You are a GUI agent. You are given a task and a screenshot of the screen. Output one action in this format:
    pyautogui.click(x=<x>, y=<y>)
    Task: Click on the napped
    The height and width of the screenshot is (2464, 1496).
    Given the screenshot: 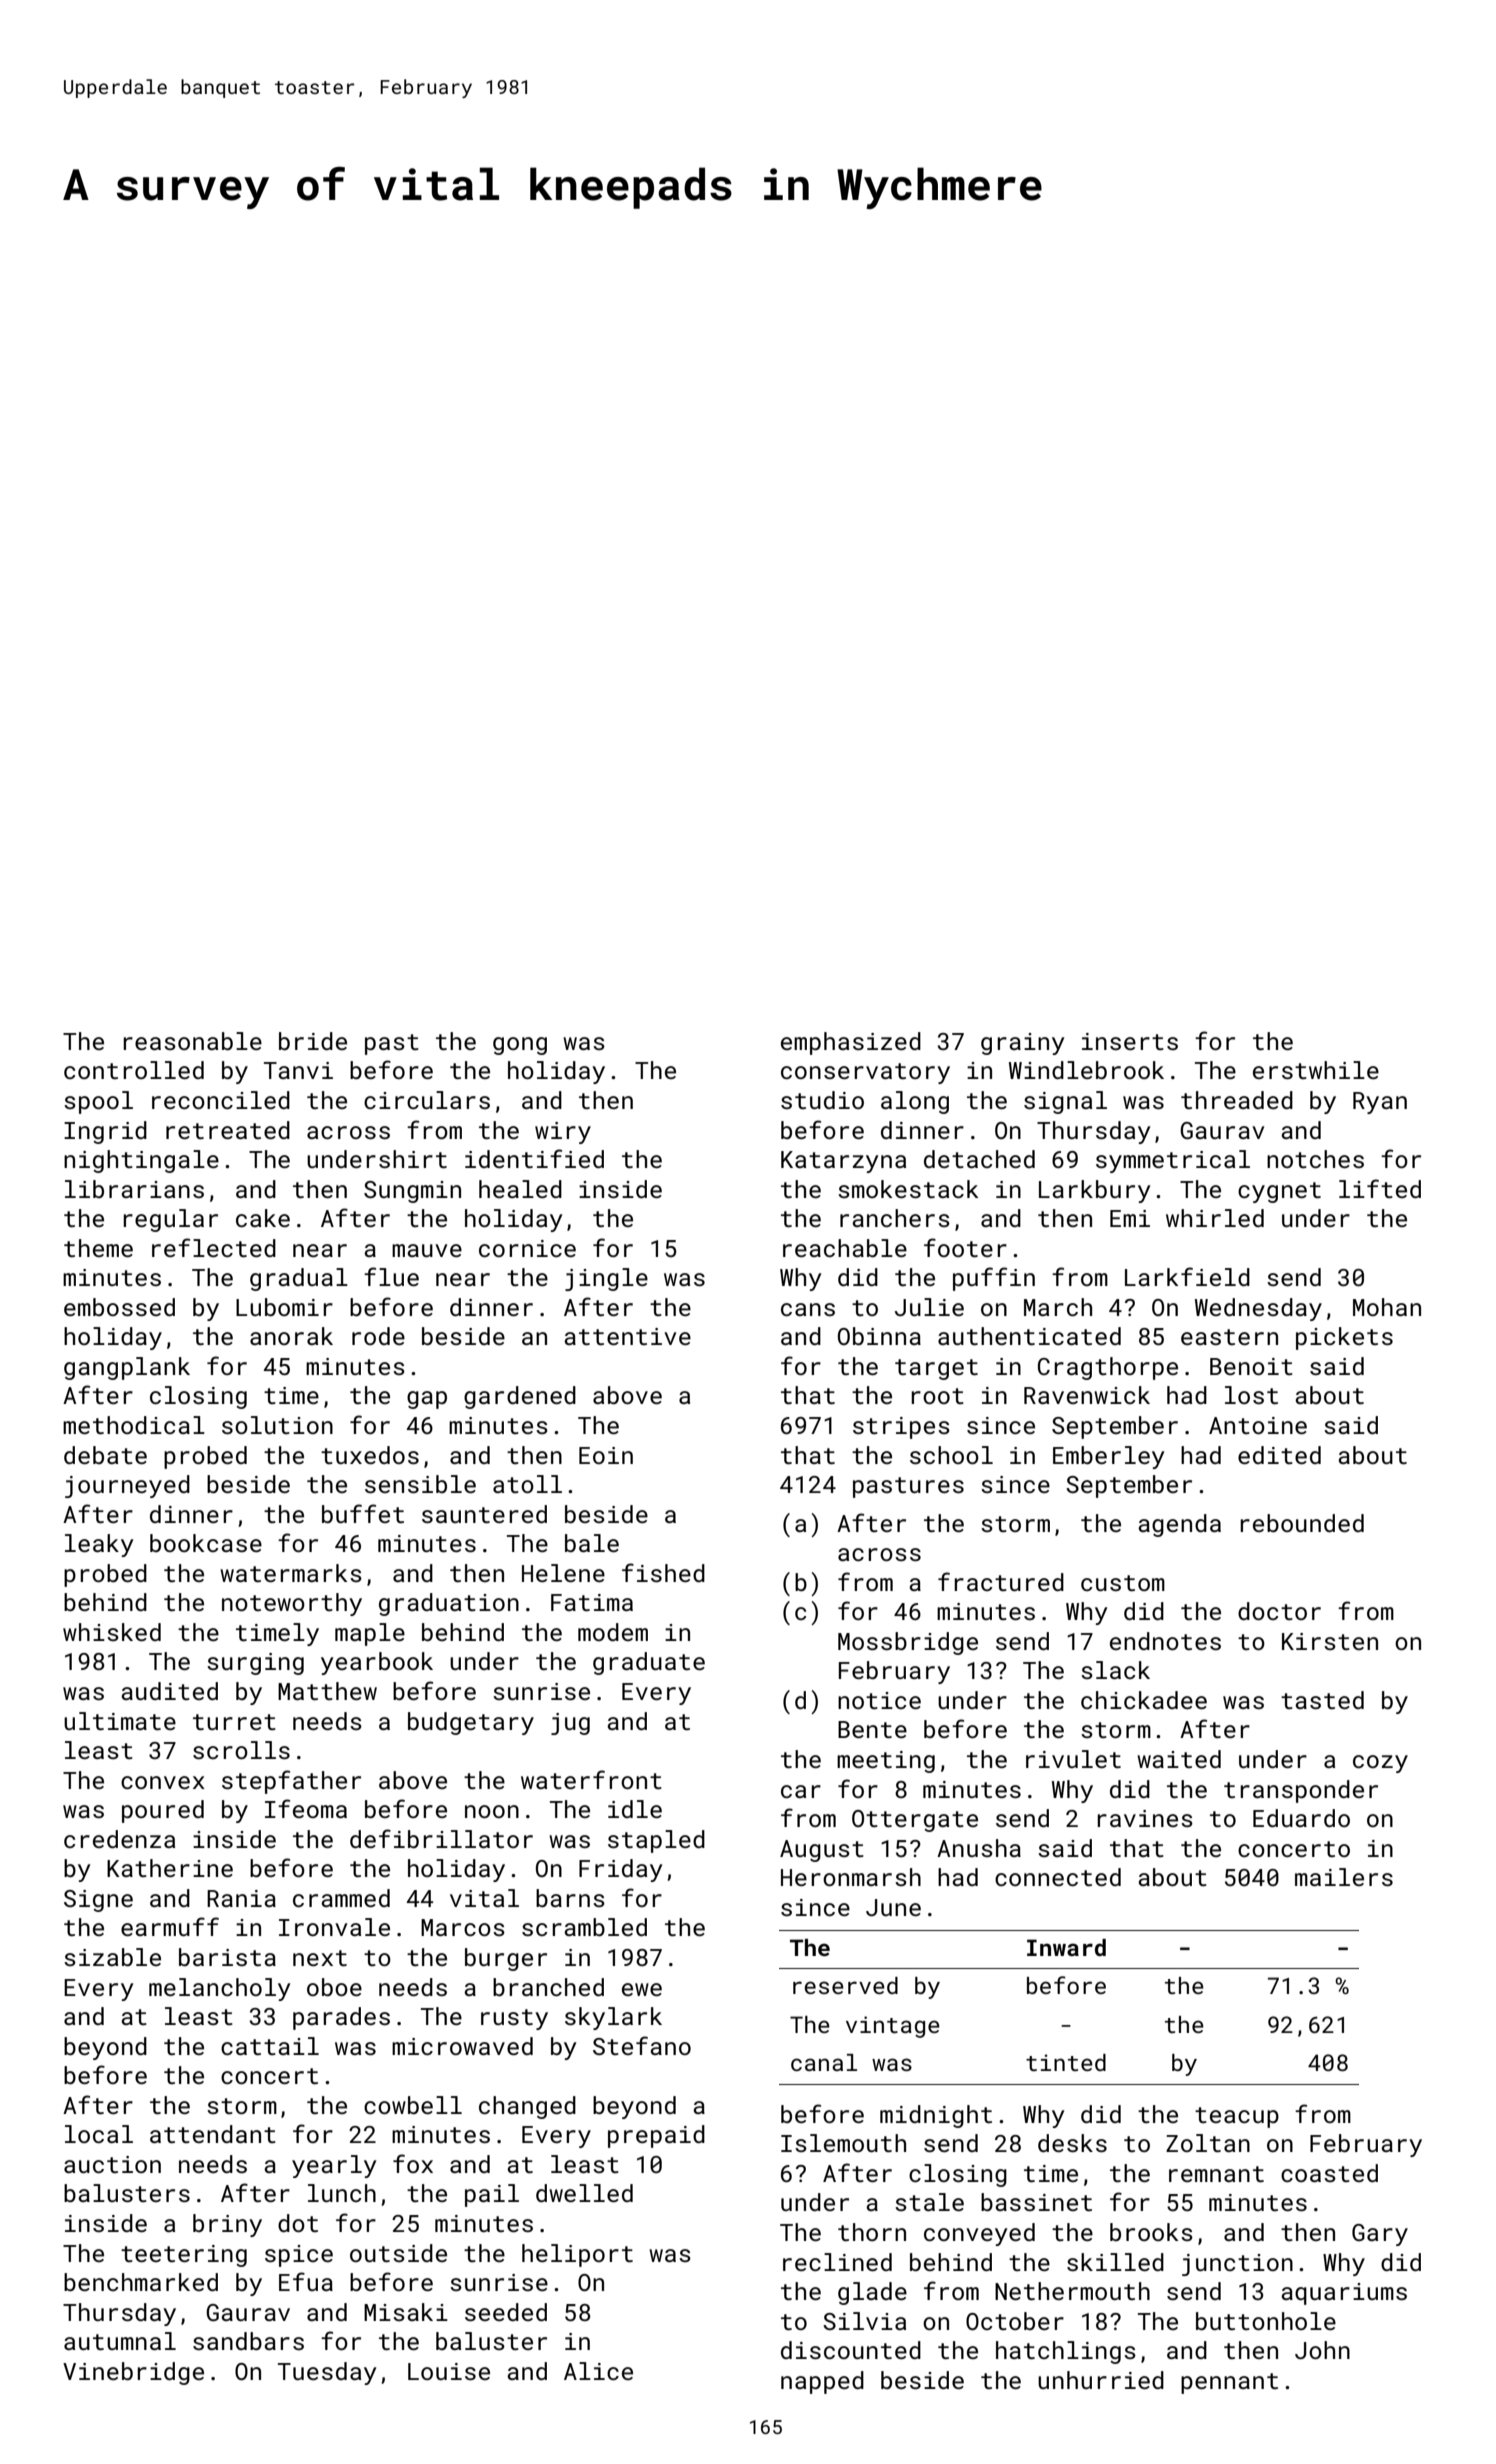 What is the action you would take?
    pyautogui.click(x=822, y=2382)
